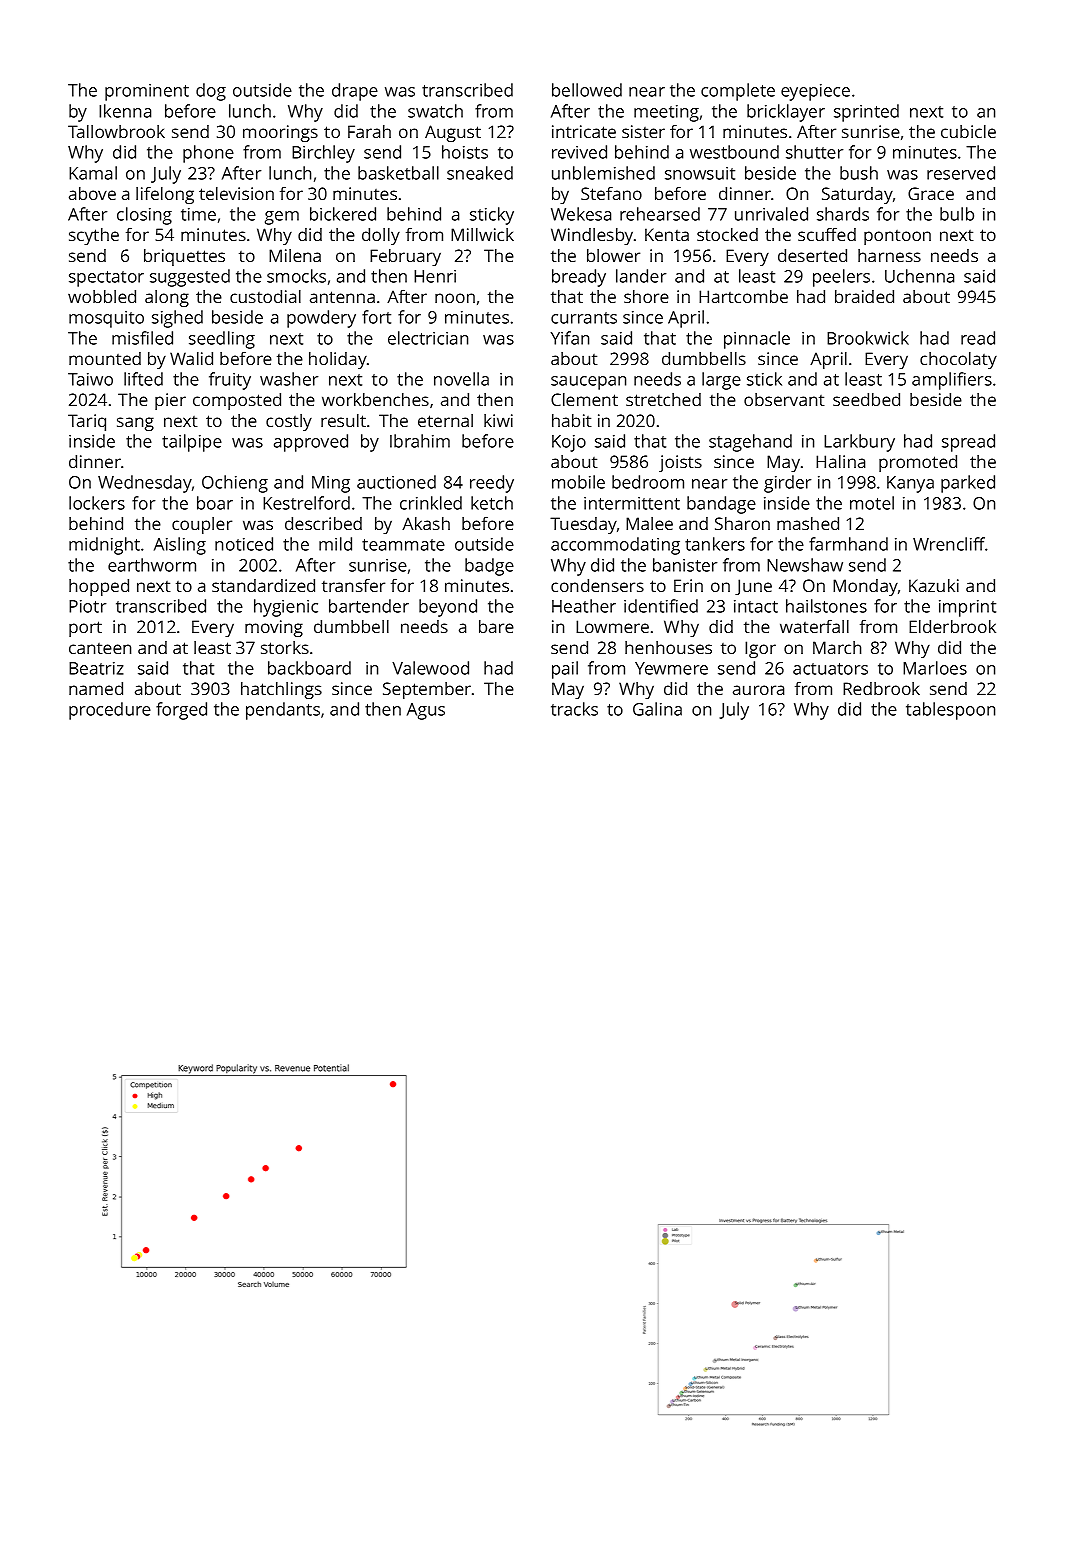  What do you see at coordinates (496, 626) in the image?
I see `bare` at bounding box center [496, 626].
